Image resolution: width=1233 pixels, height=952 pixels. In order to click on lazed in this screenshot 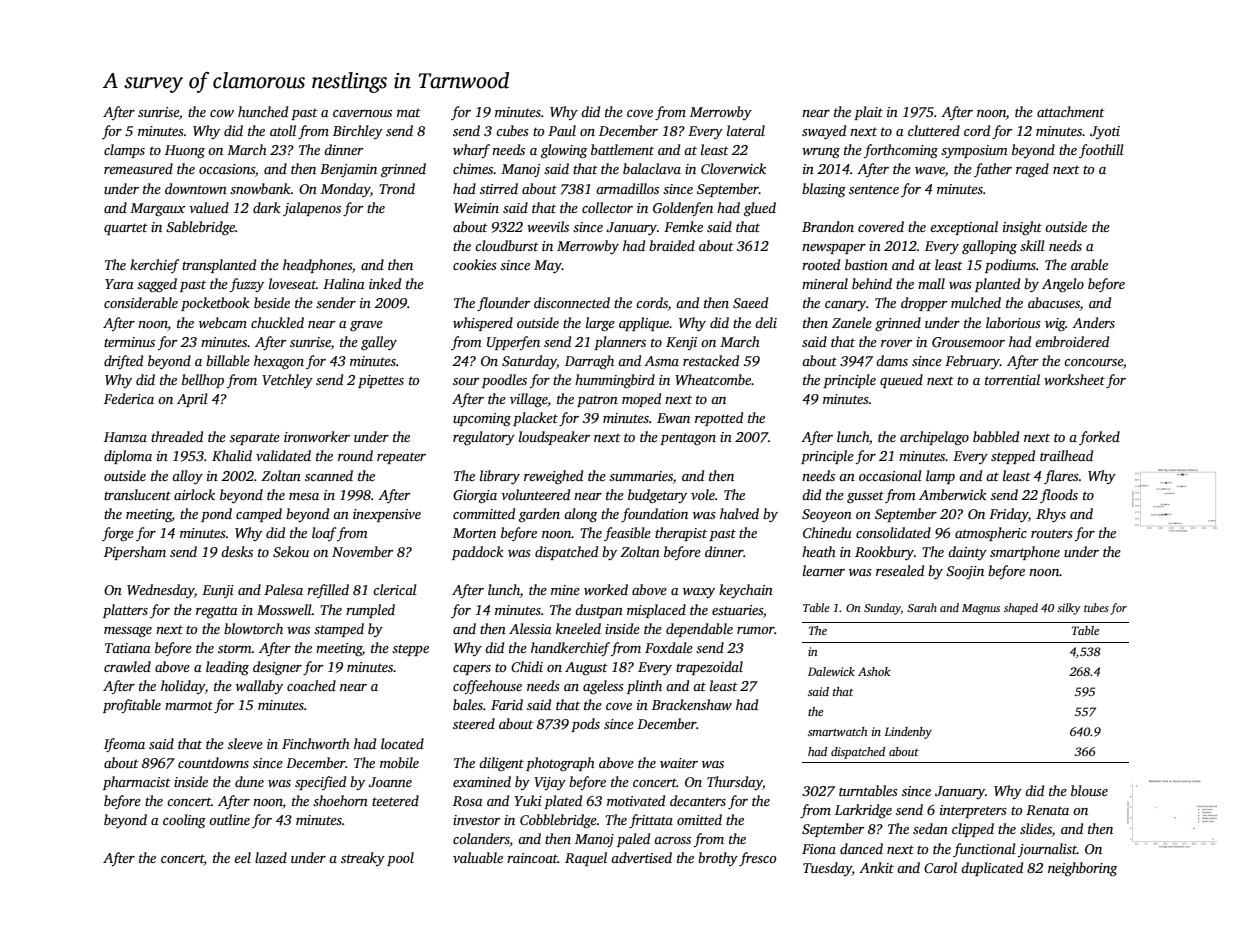, I will do `click(271, 857)`.
